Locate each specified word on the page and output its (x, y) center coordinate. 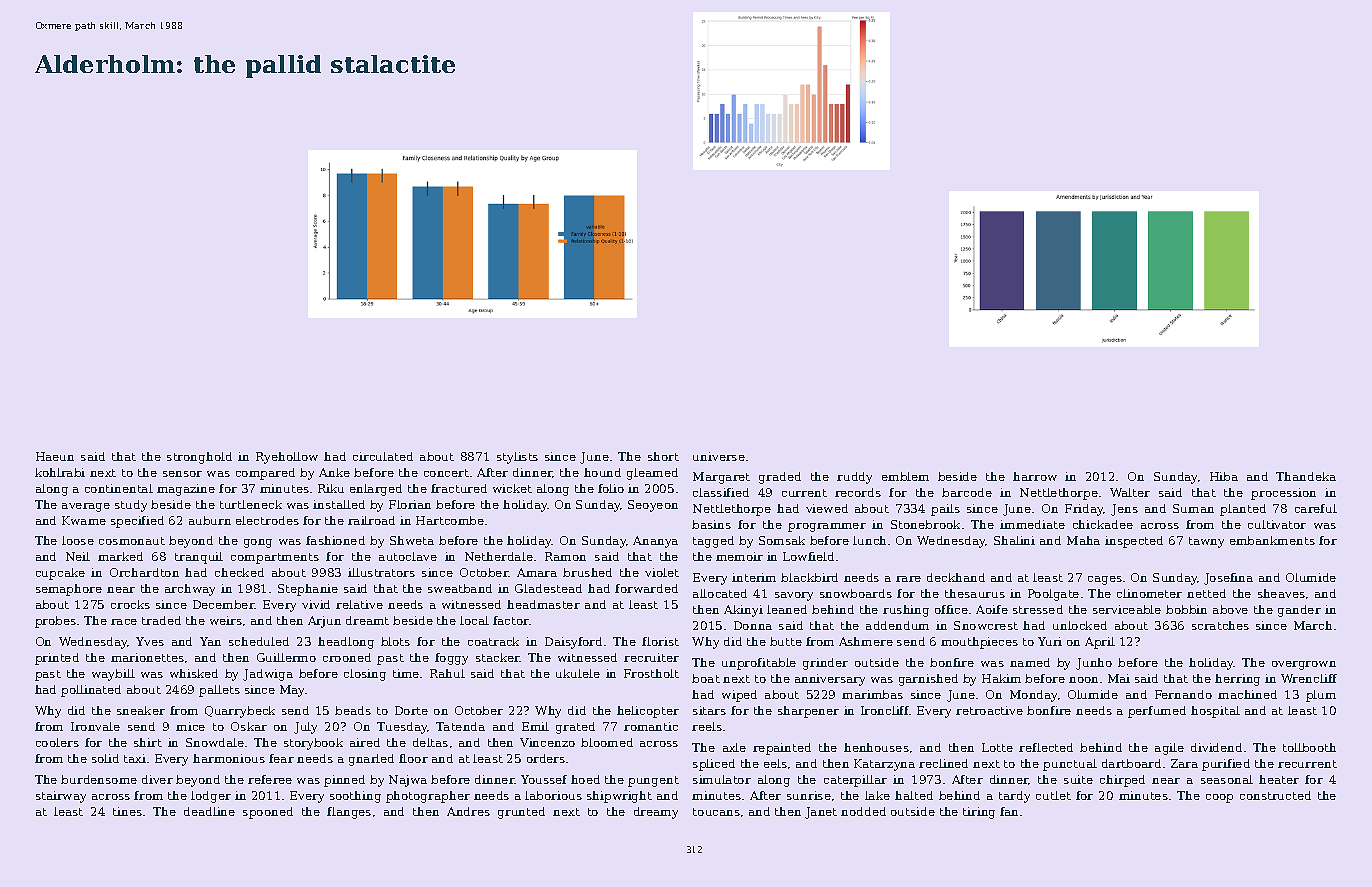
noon (1083, 680)
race (124, 622)
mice (190, 726)
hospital (1215, 712)
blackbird (809, 577)
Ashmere (866, 641)
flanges (349, 813)
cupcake (60, 574)
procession (1283, 494)
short (663, 456)
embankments (1272, 540)
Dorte (411, 710)
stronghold (199, 458)
